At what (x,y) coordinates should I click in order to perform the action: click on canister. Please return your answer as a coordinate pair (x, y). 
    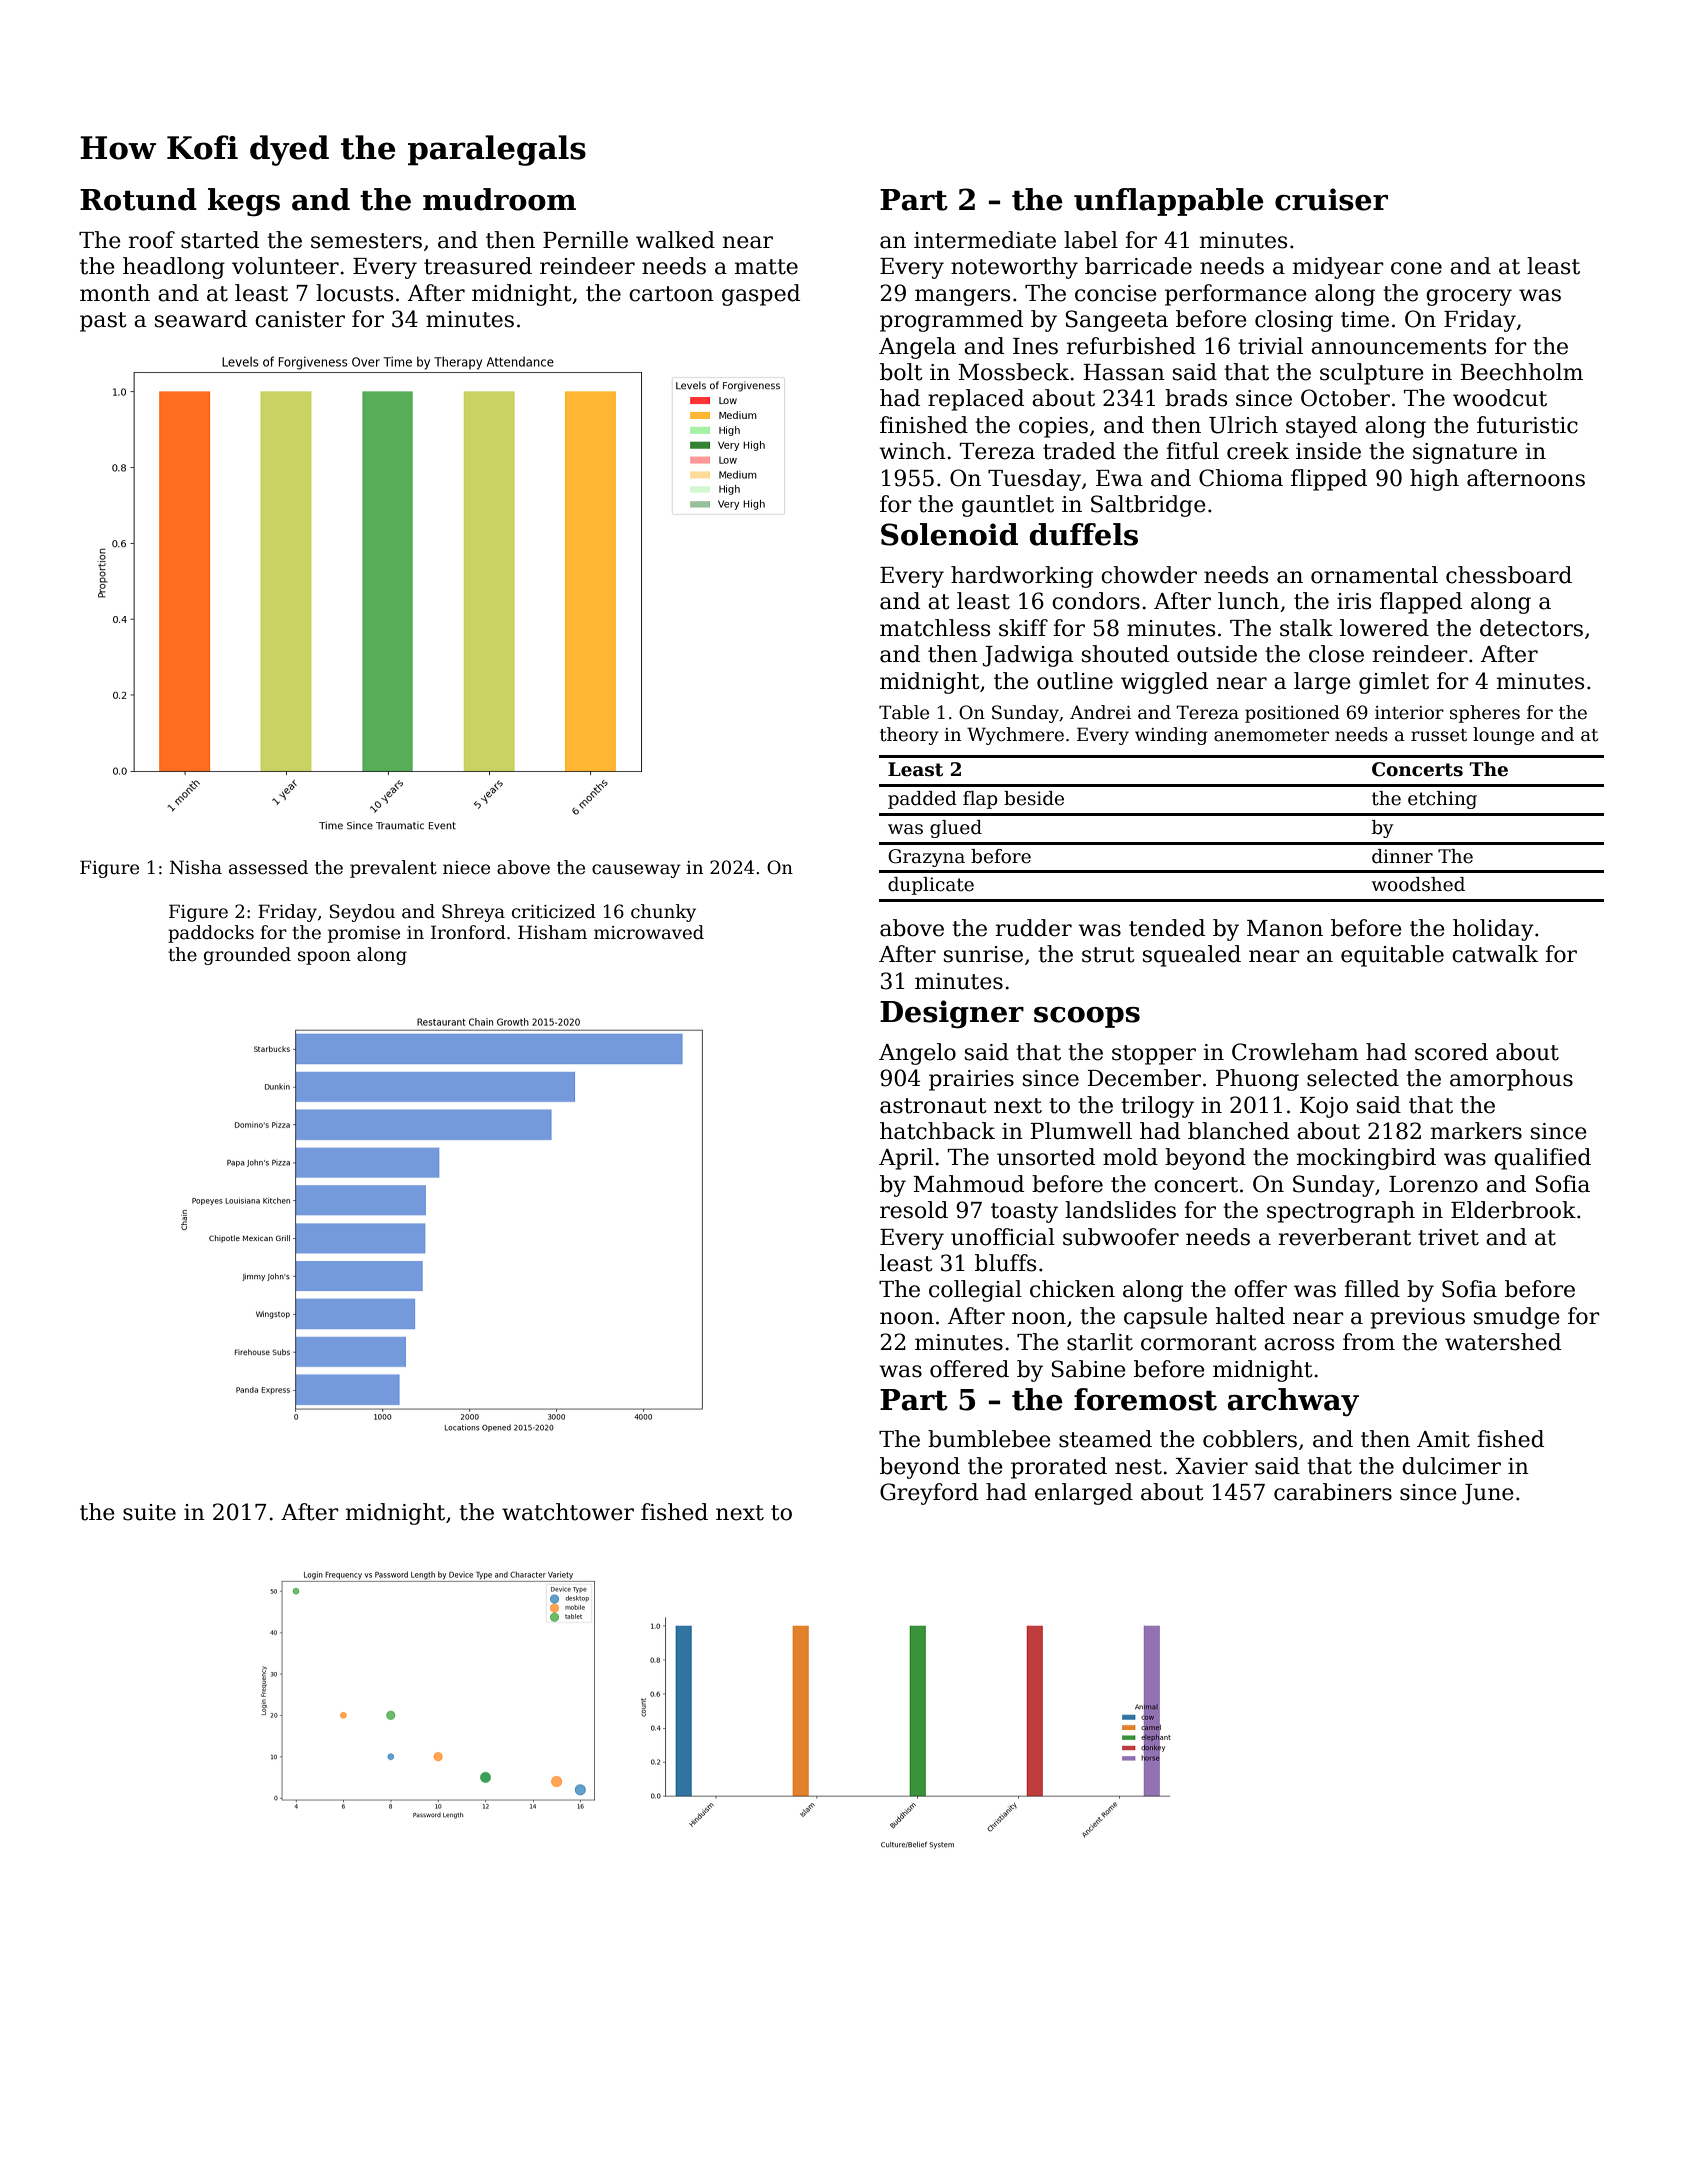
    Looking at the image, I should click on (300, 319).
